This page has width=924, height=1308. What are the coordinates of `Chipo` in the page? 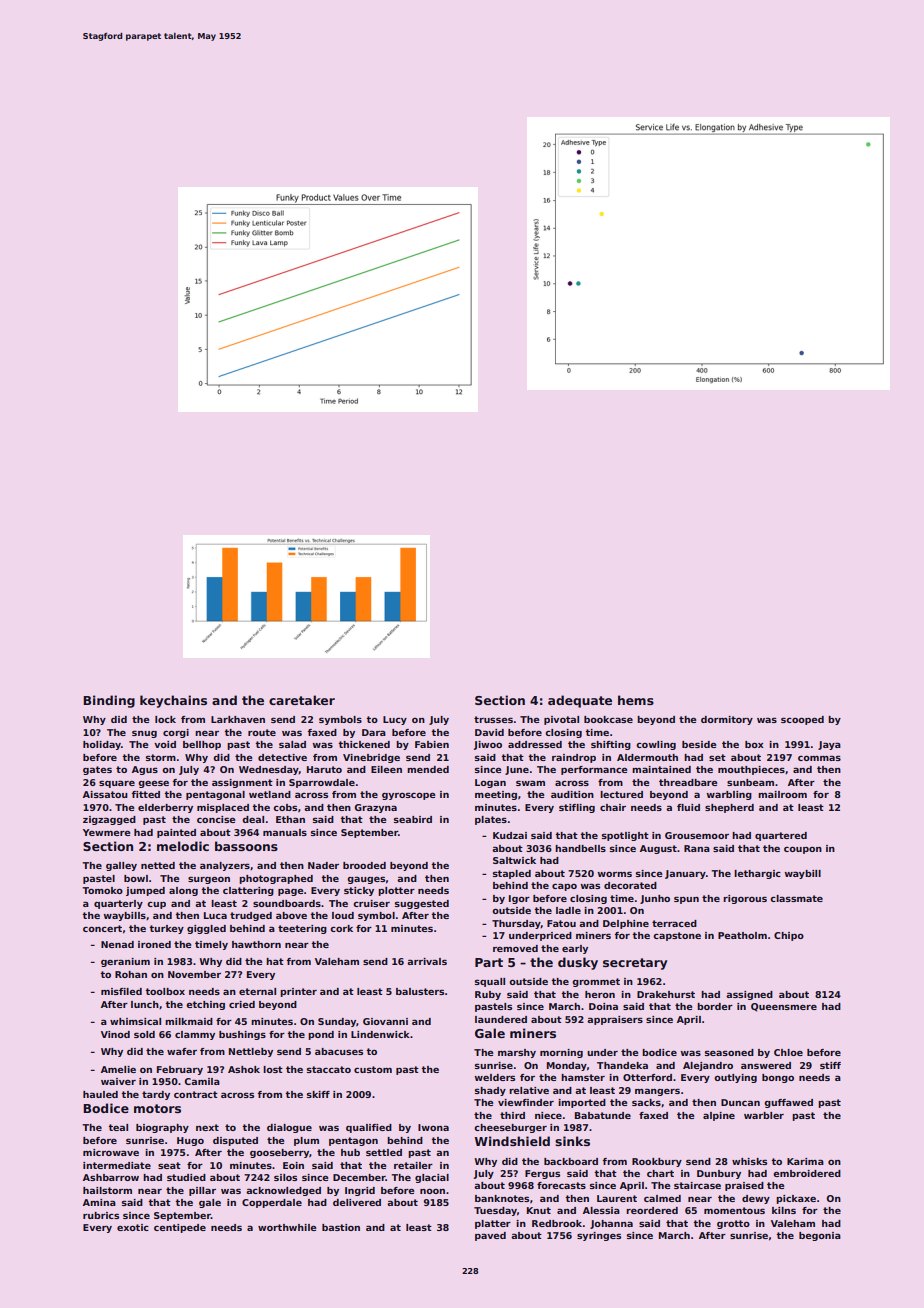 It's located at (789, 936).
